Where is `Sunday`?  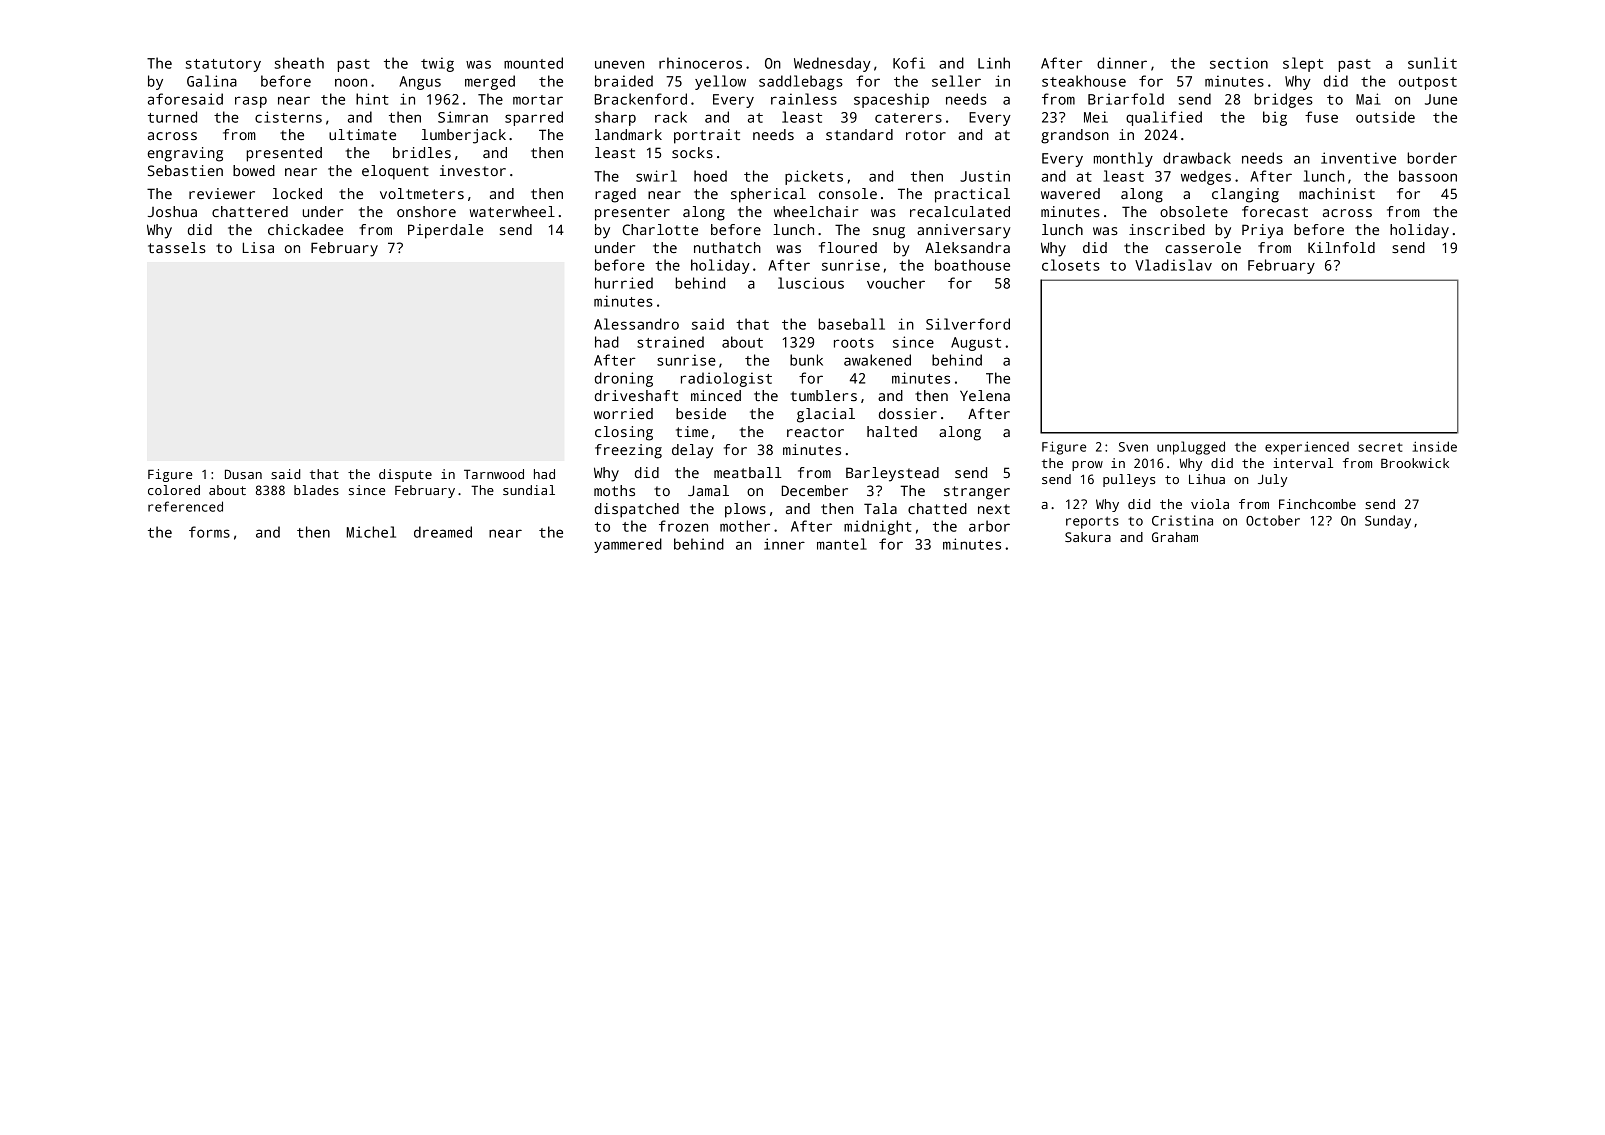 Sunday is located at coordinates (1388, 522).
